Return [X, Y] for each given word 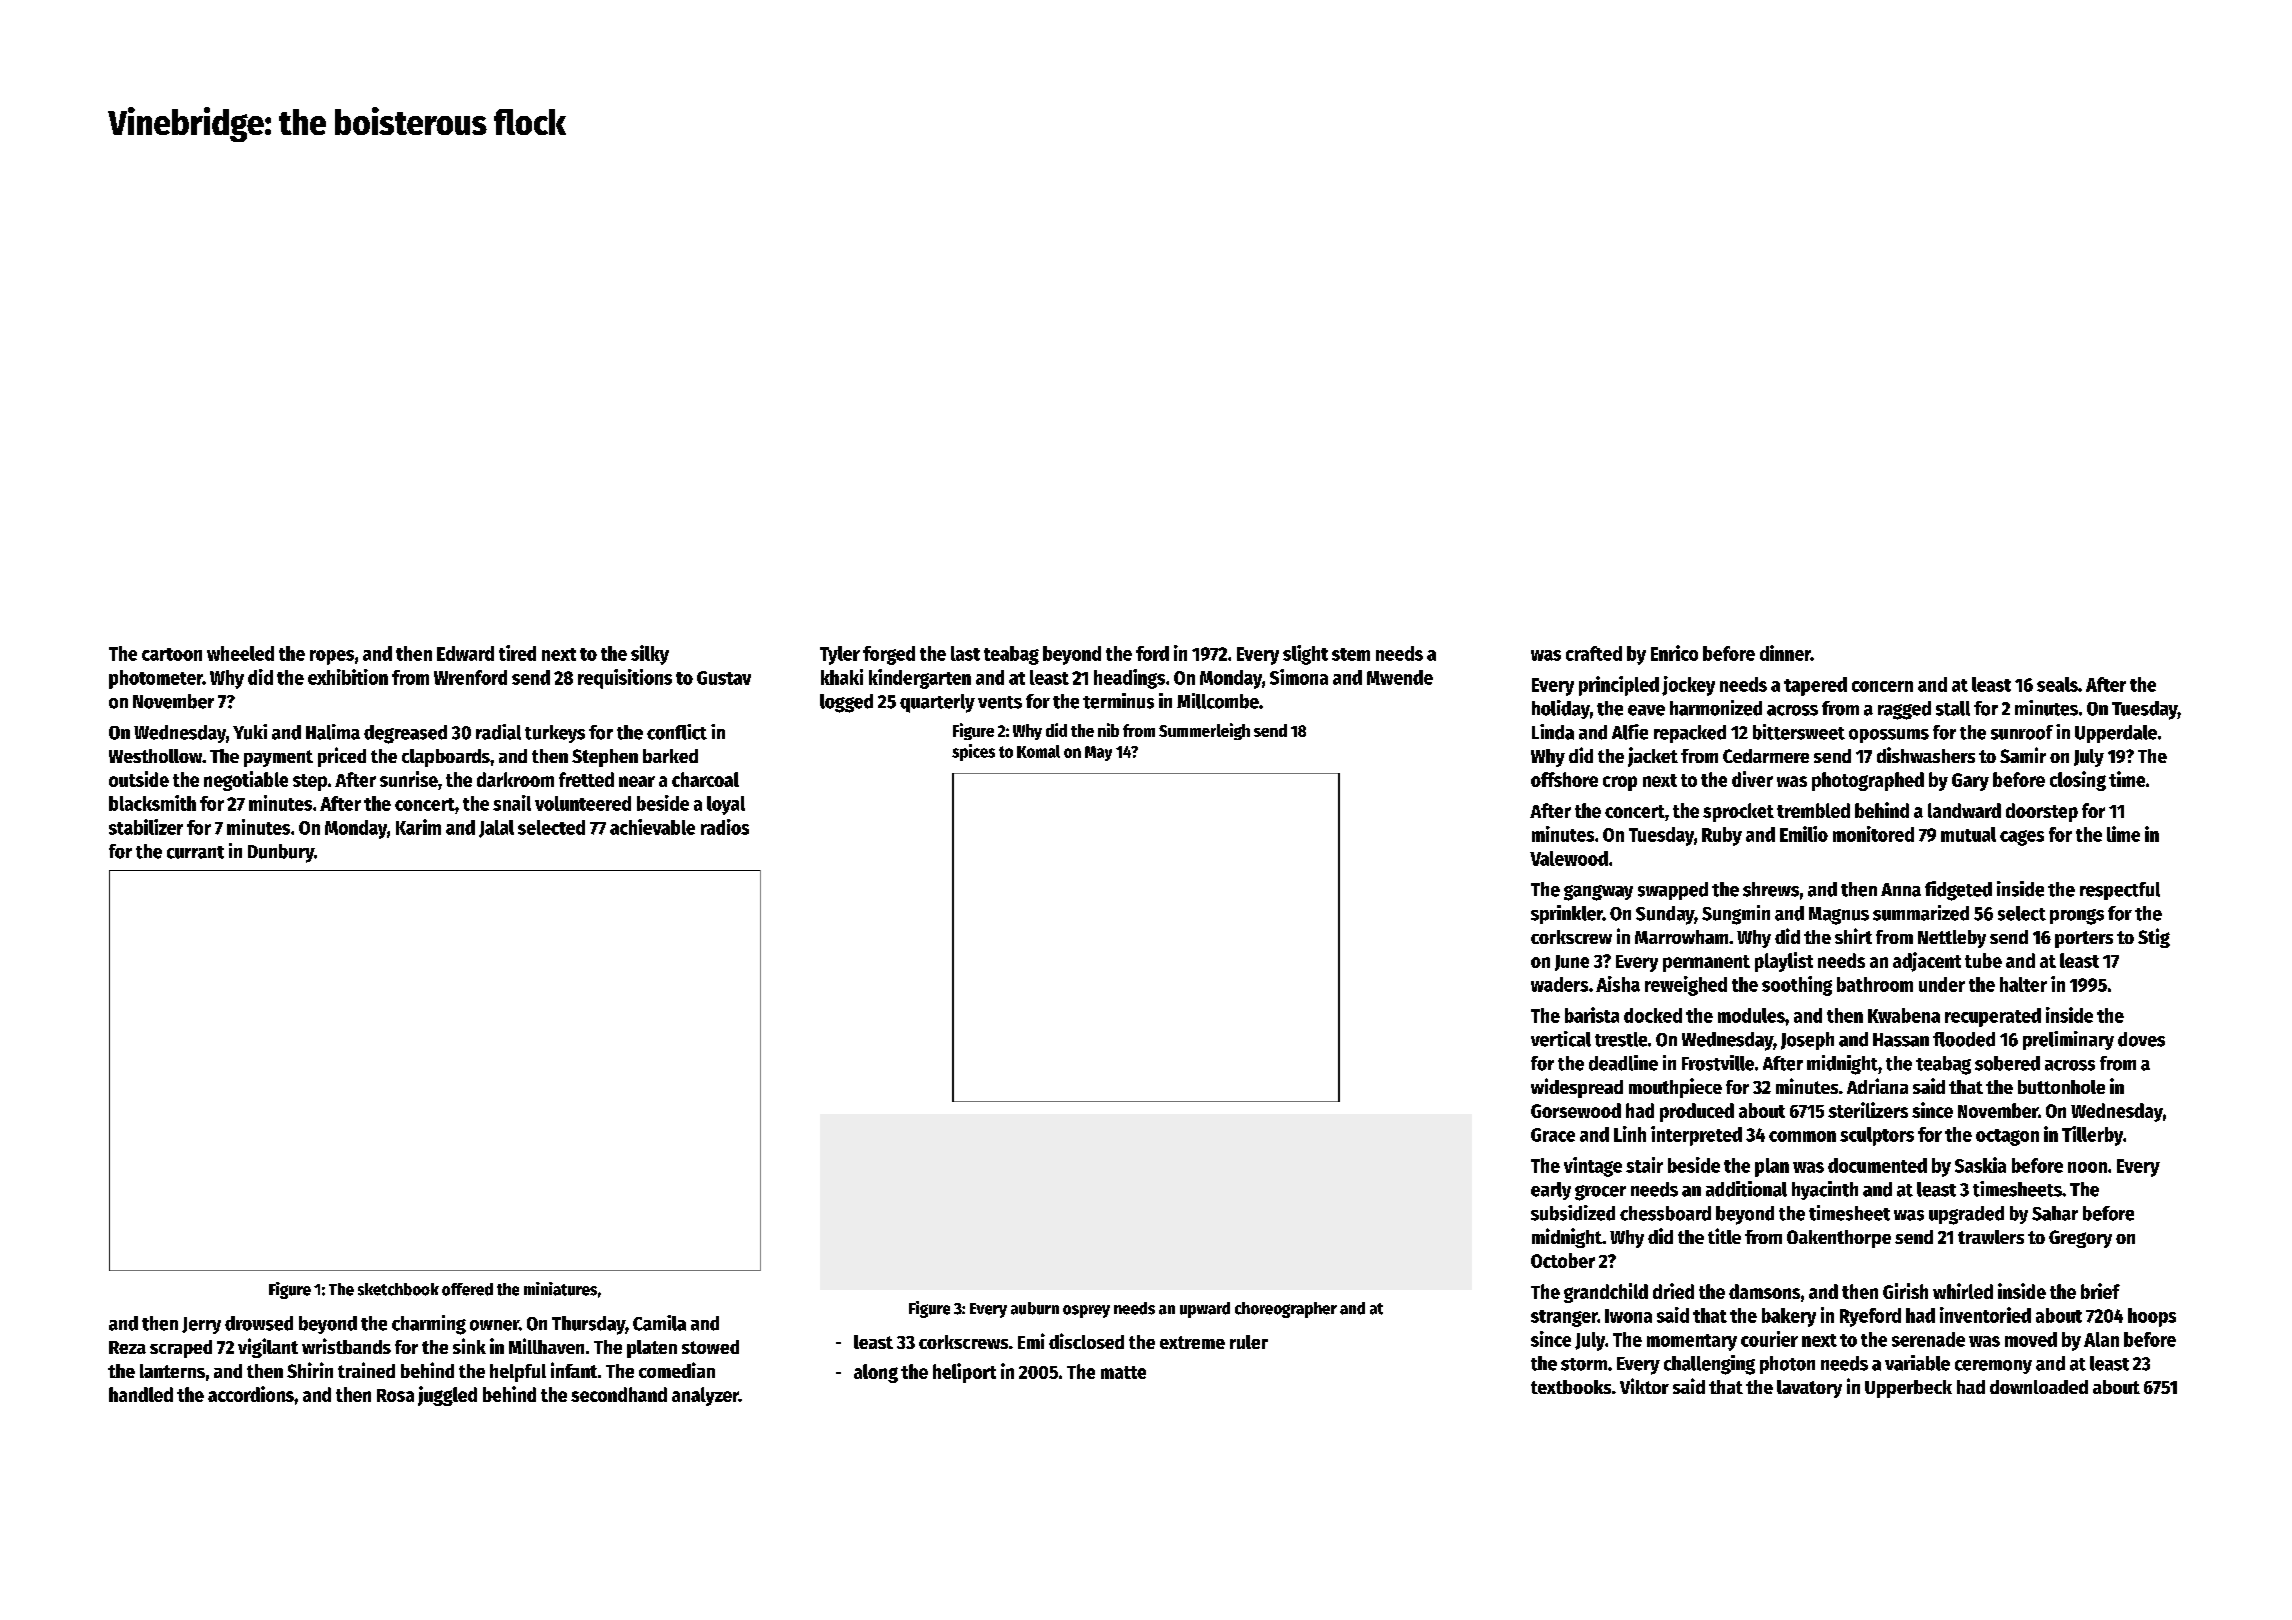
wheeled [240, 653]
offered [467, 1289]
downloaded [2039, 1387]
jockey [1688, 686]
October [1563, 1260]
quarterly [937, 703]
